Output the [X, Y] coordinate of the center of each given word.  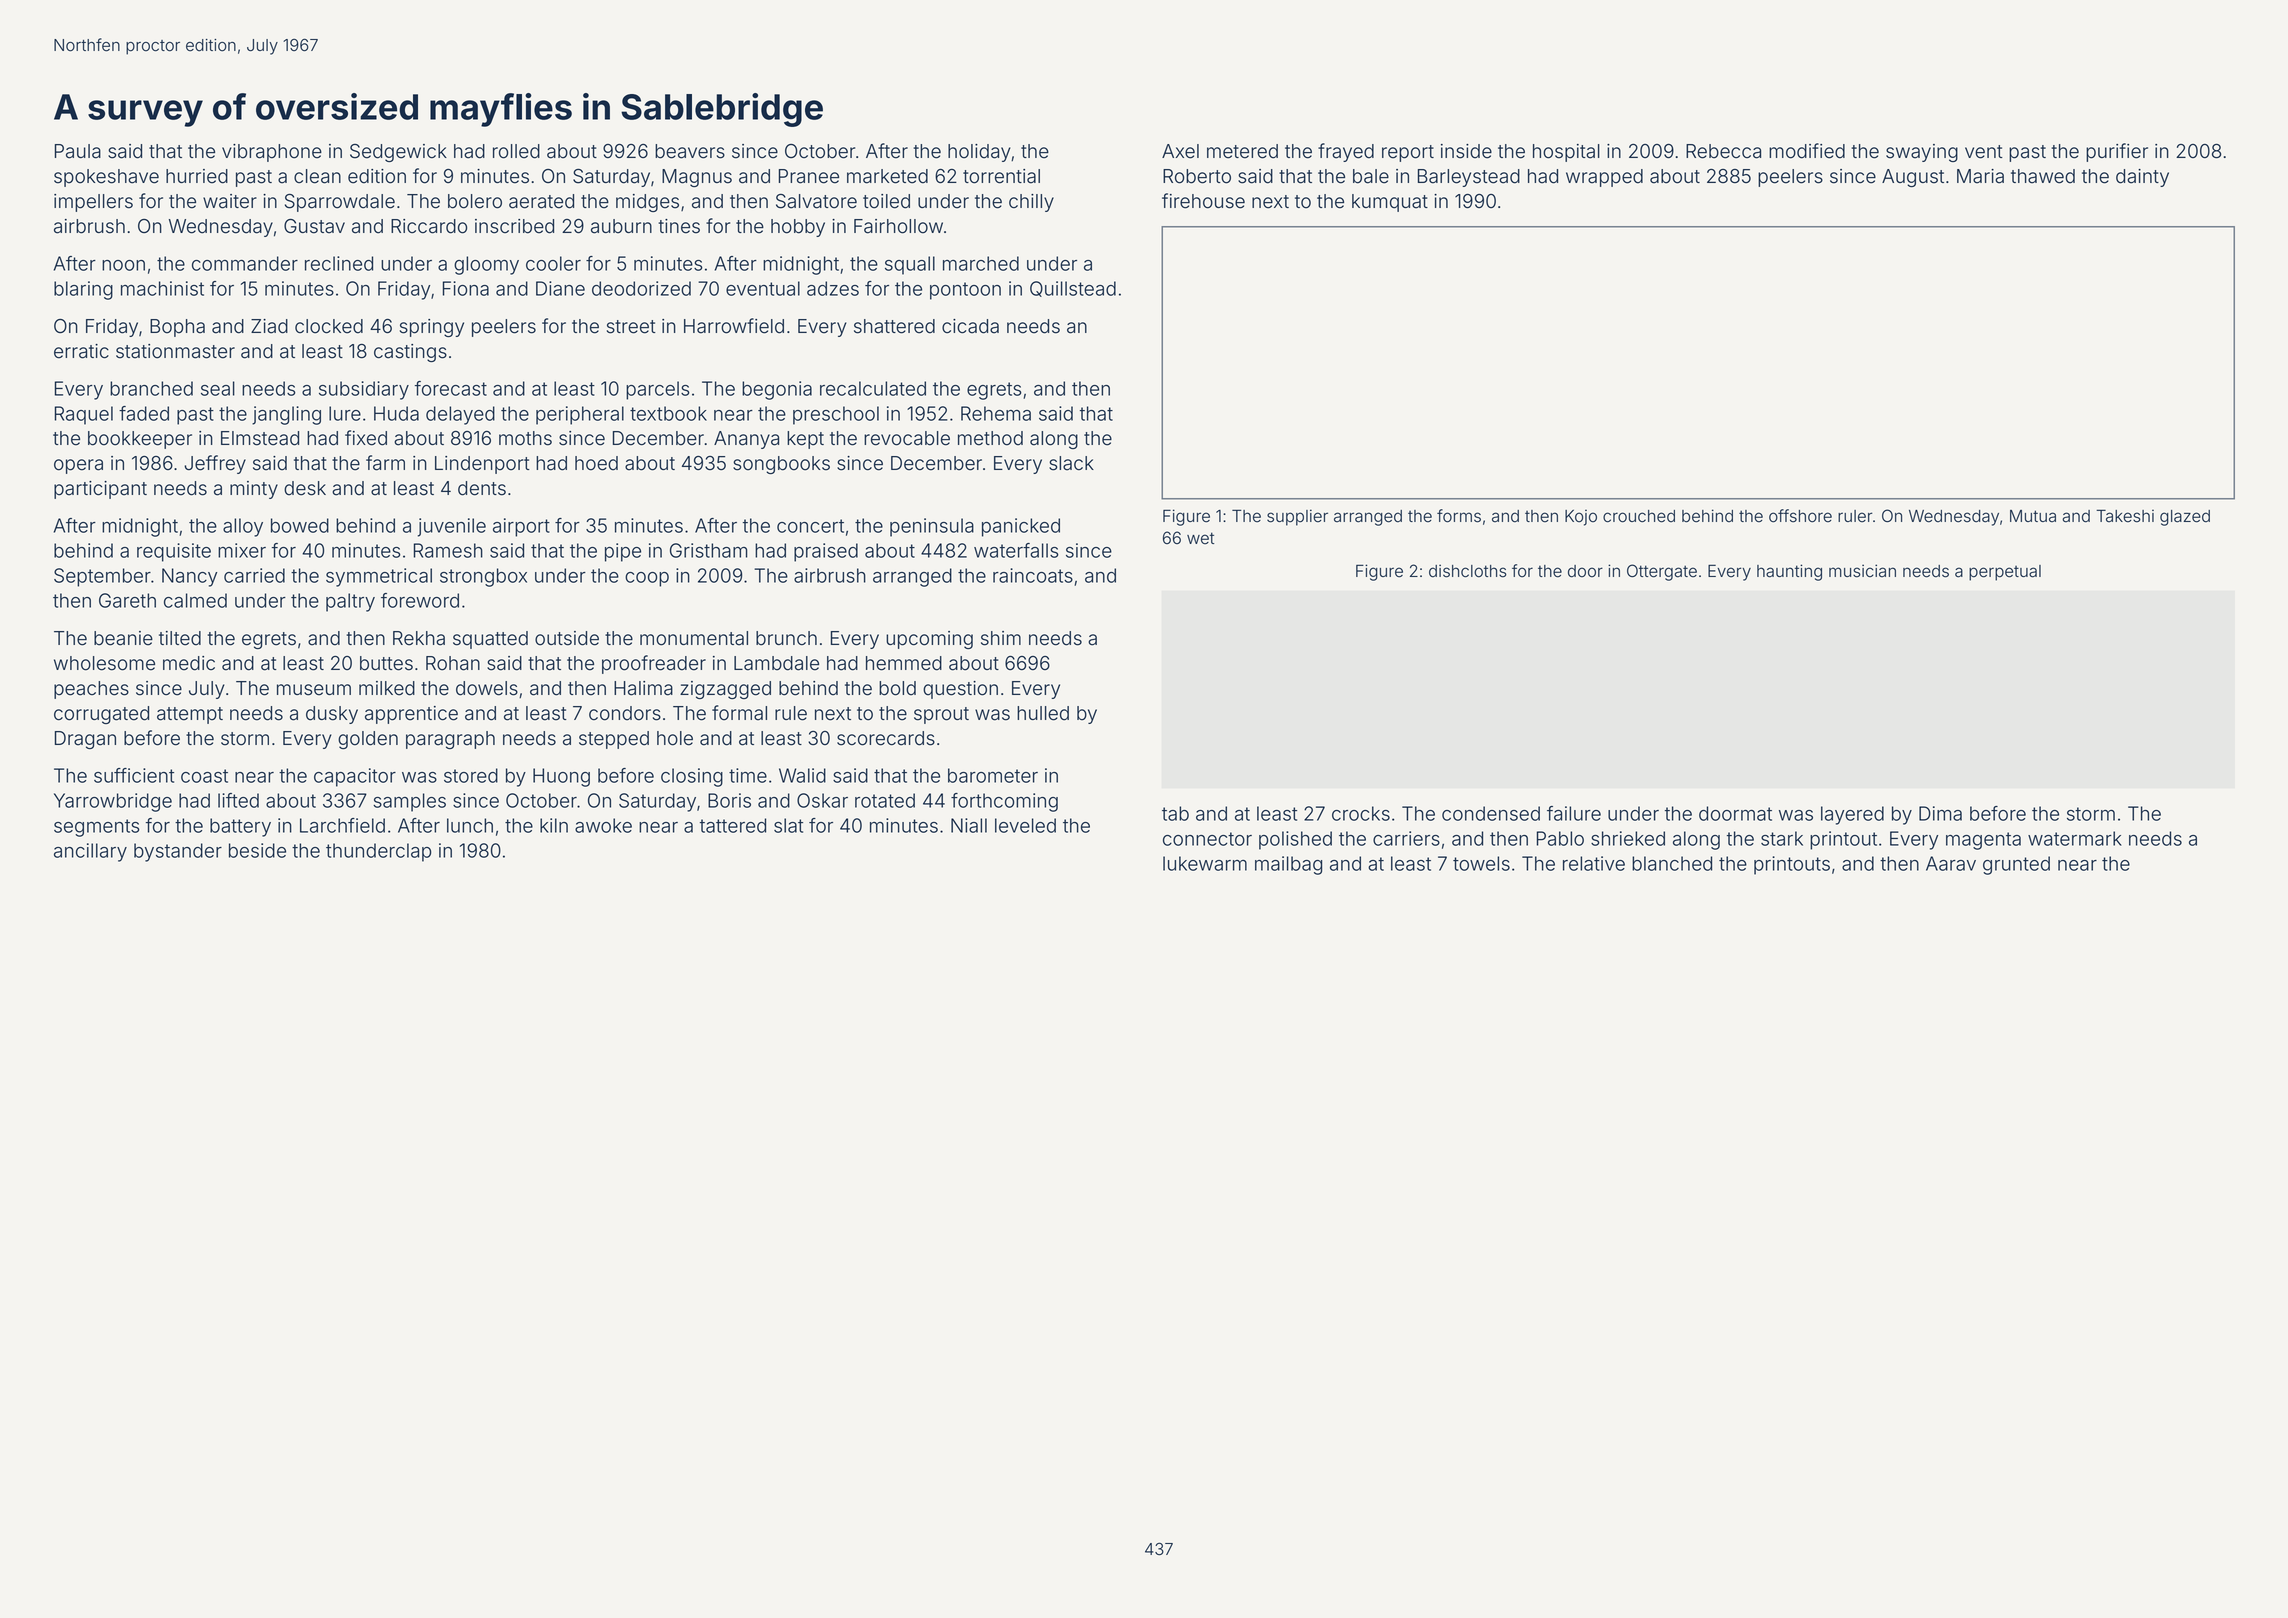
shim [1001, 638]
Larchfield [342, 825]
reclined [339, 263]
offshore [1800, 516]
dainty [2142, 178]
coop [647, 579]
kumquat [1390, 203]
